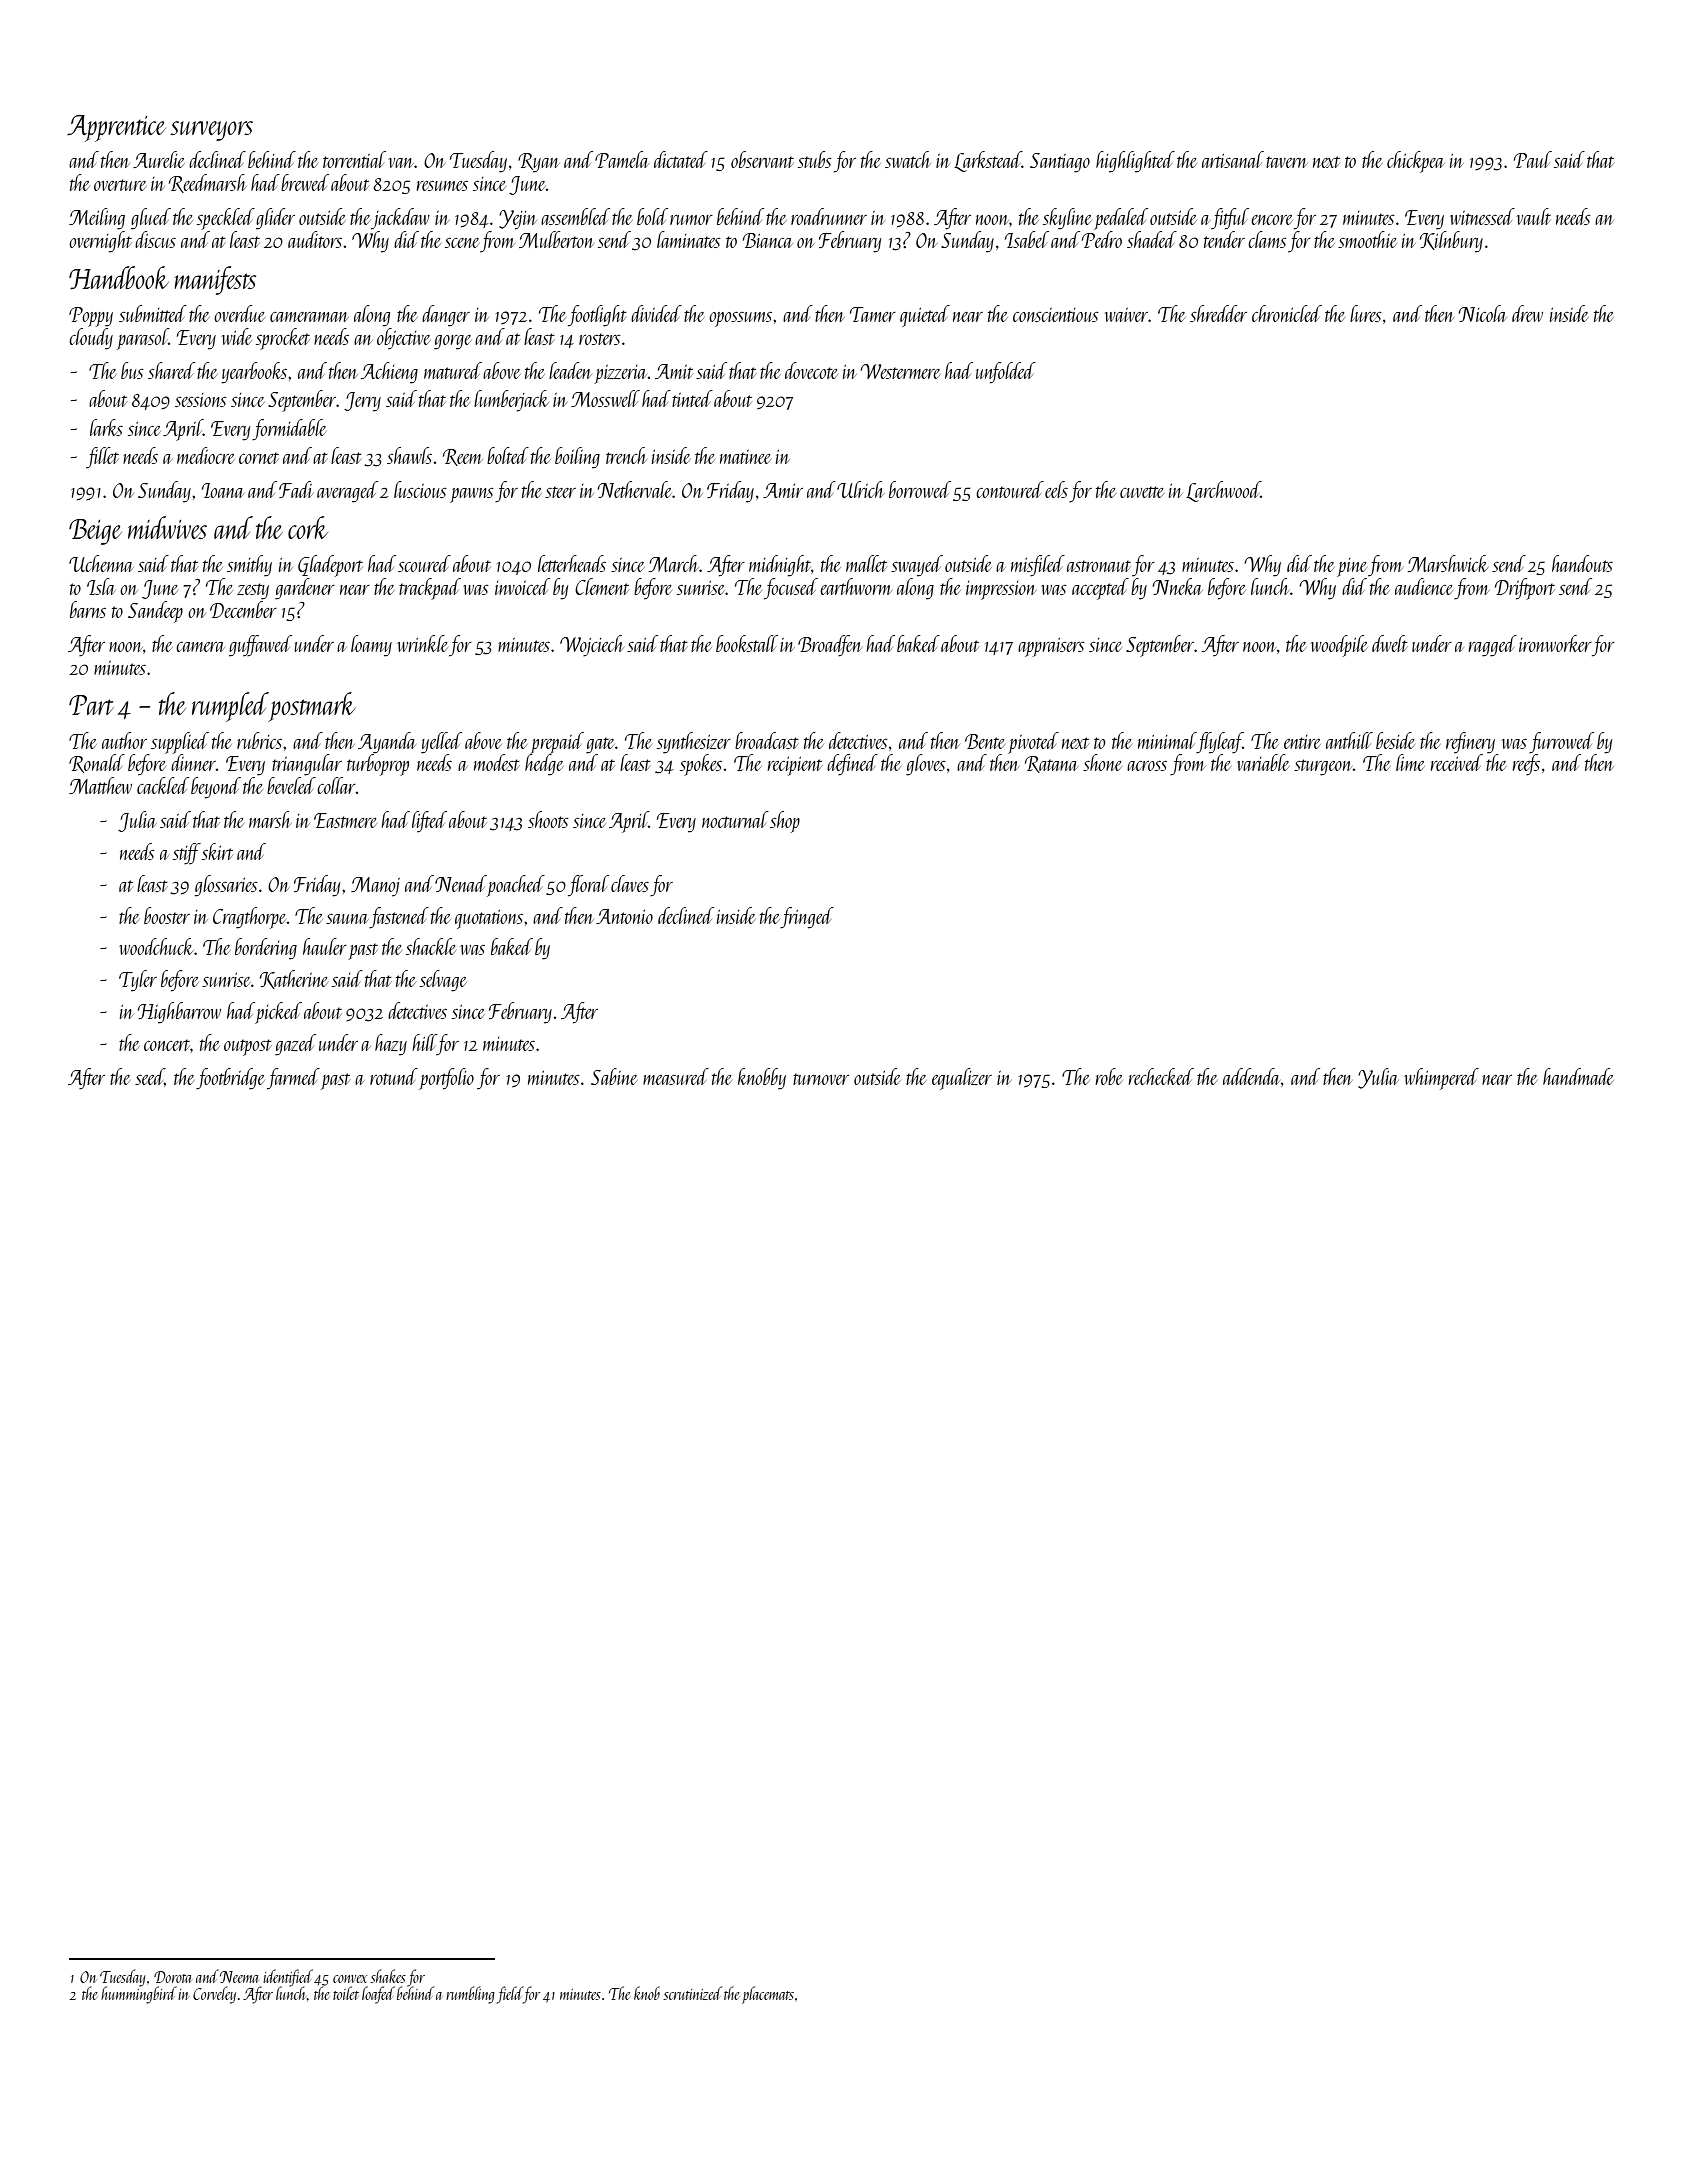  Describe the element at coordinates (1527, 313) in the image. I see `drew` at that location.
